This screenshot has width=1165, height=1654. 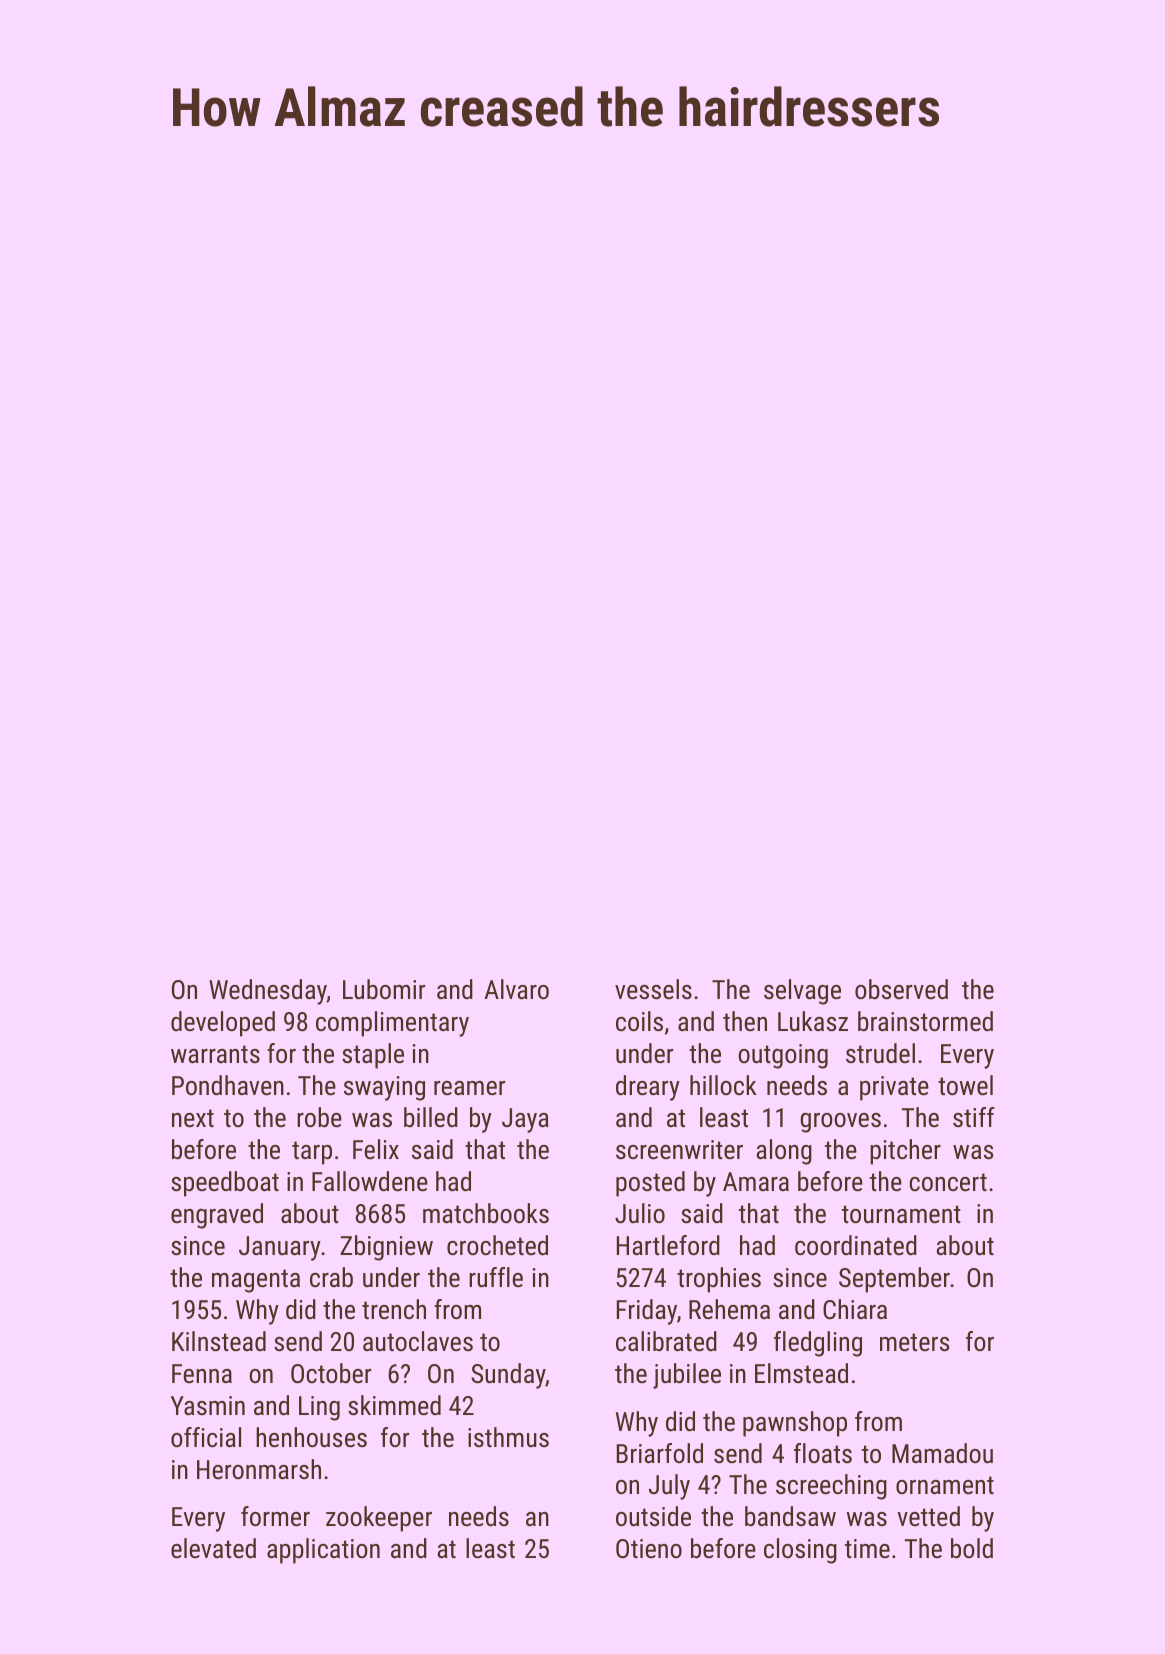 I want to click on Yasmin, so click(x=208, y=1405).
